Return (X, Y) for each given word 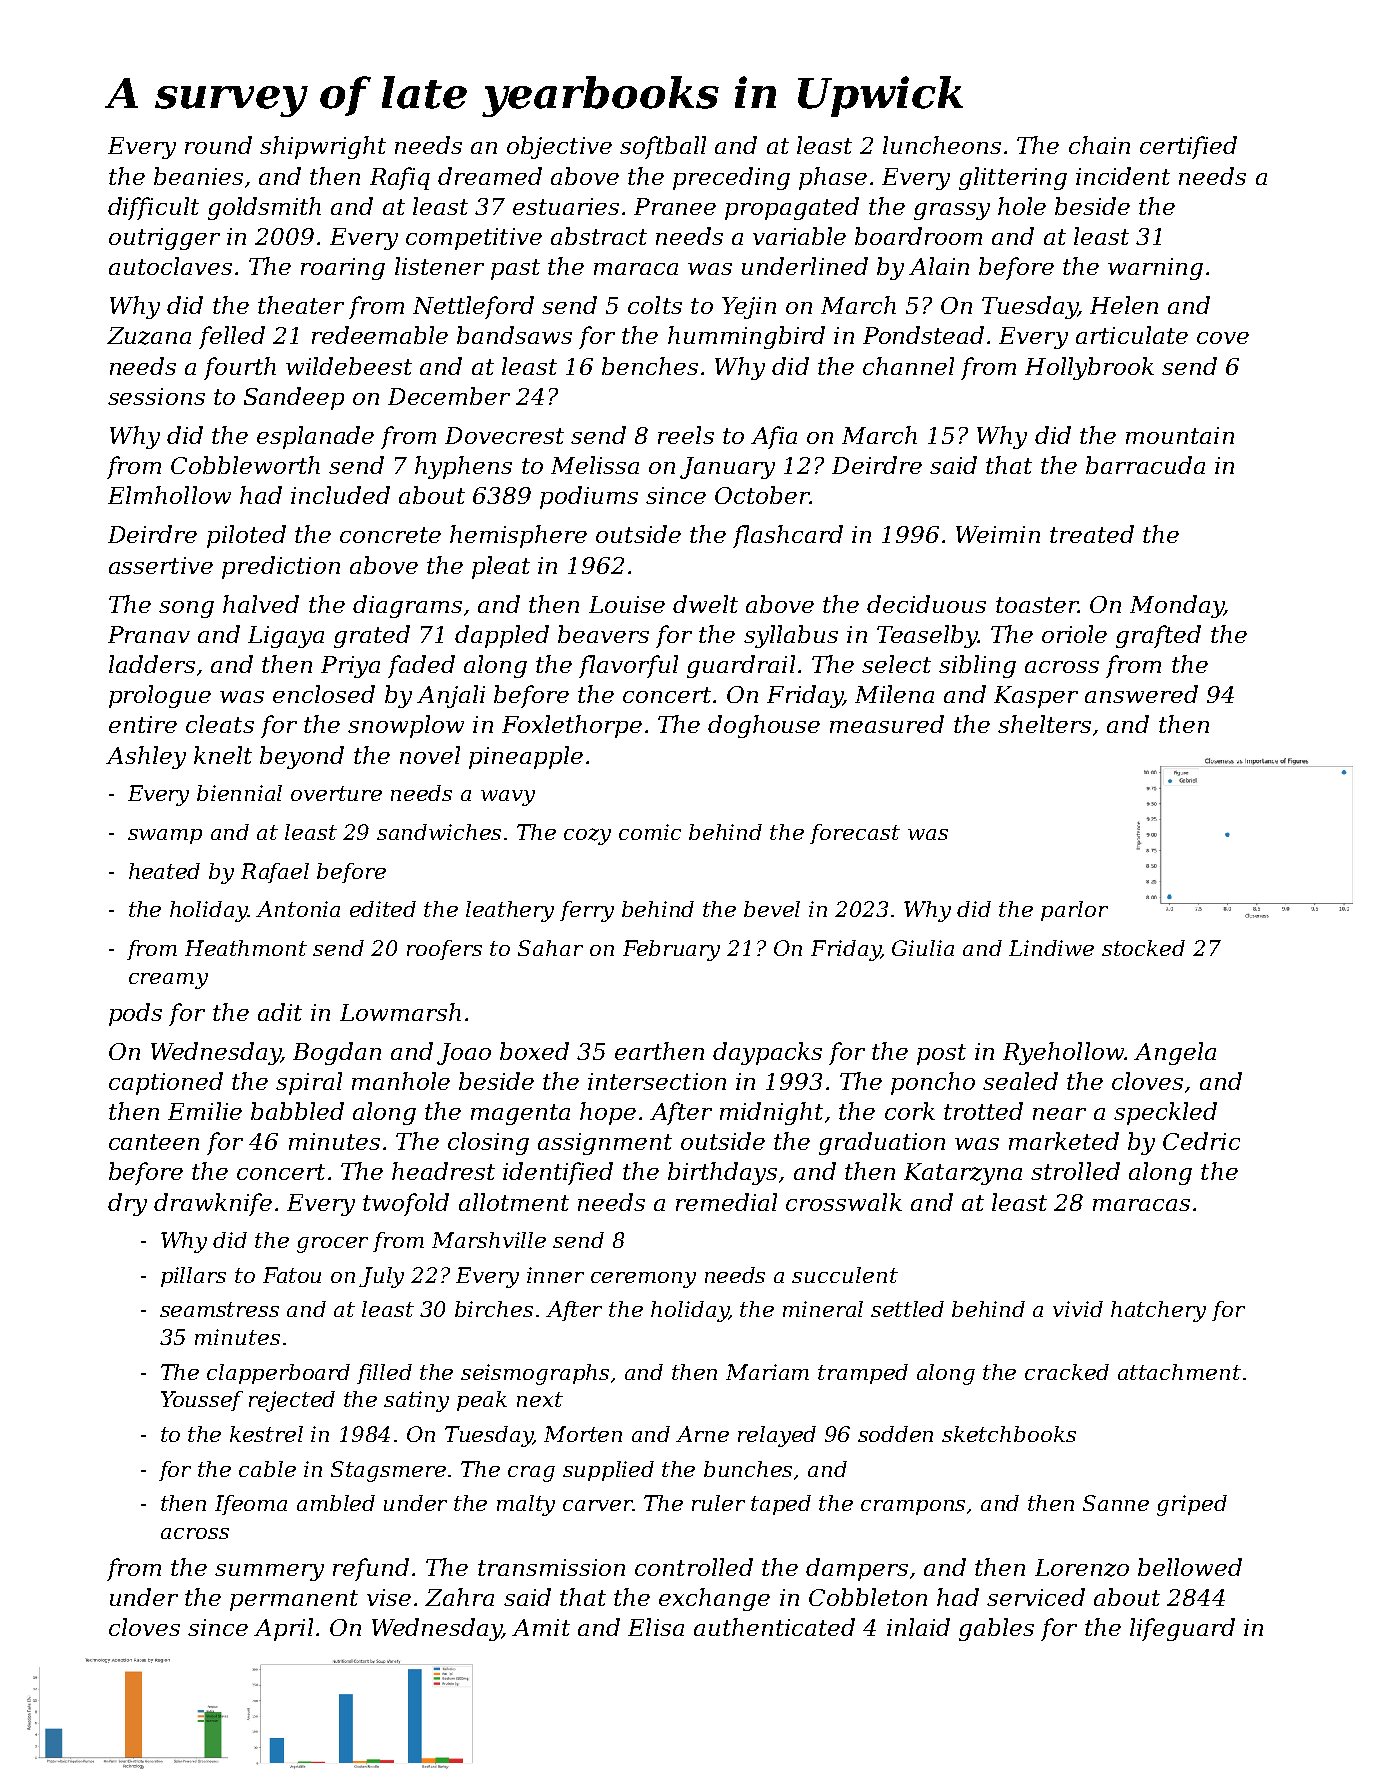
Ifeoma (251, 1505)
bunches (748, 1469)
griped (1192, 1505)
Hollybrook (1089, 368)
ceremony (643, 1280)
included (340, 495)
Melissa (595, 465)
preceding (731, 178)
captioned (166, 1083)
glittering (1013, 178)
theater (301, 305)
